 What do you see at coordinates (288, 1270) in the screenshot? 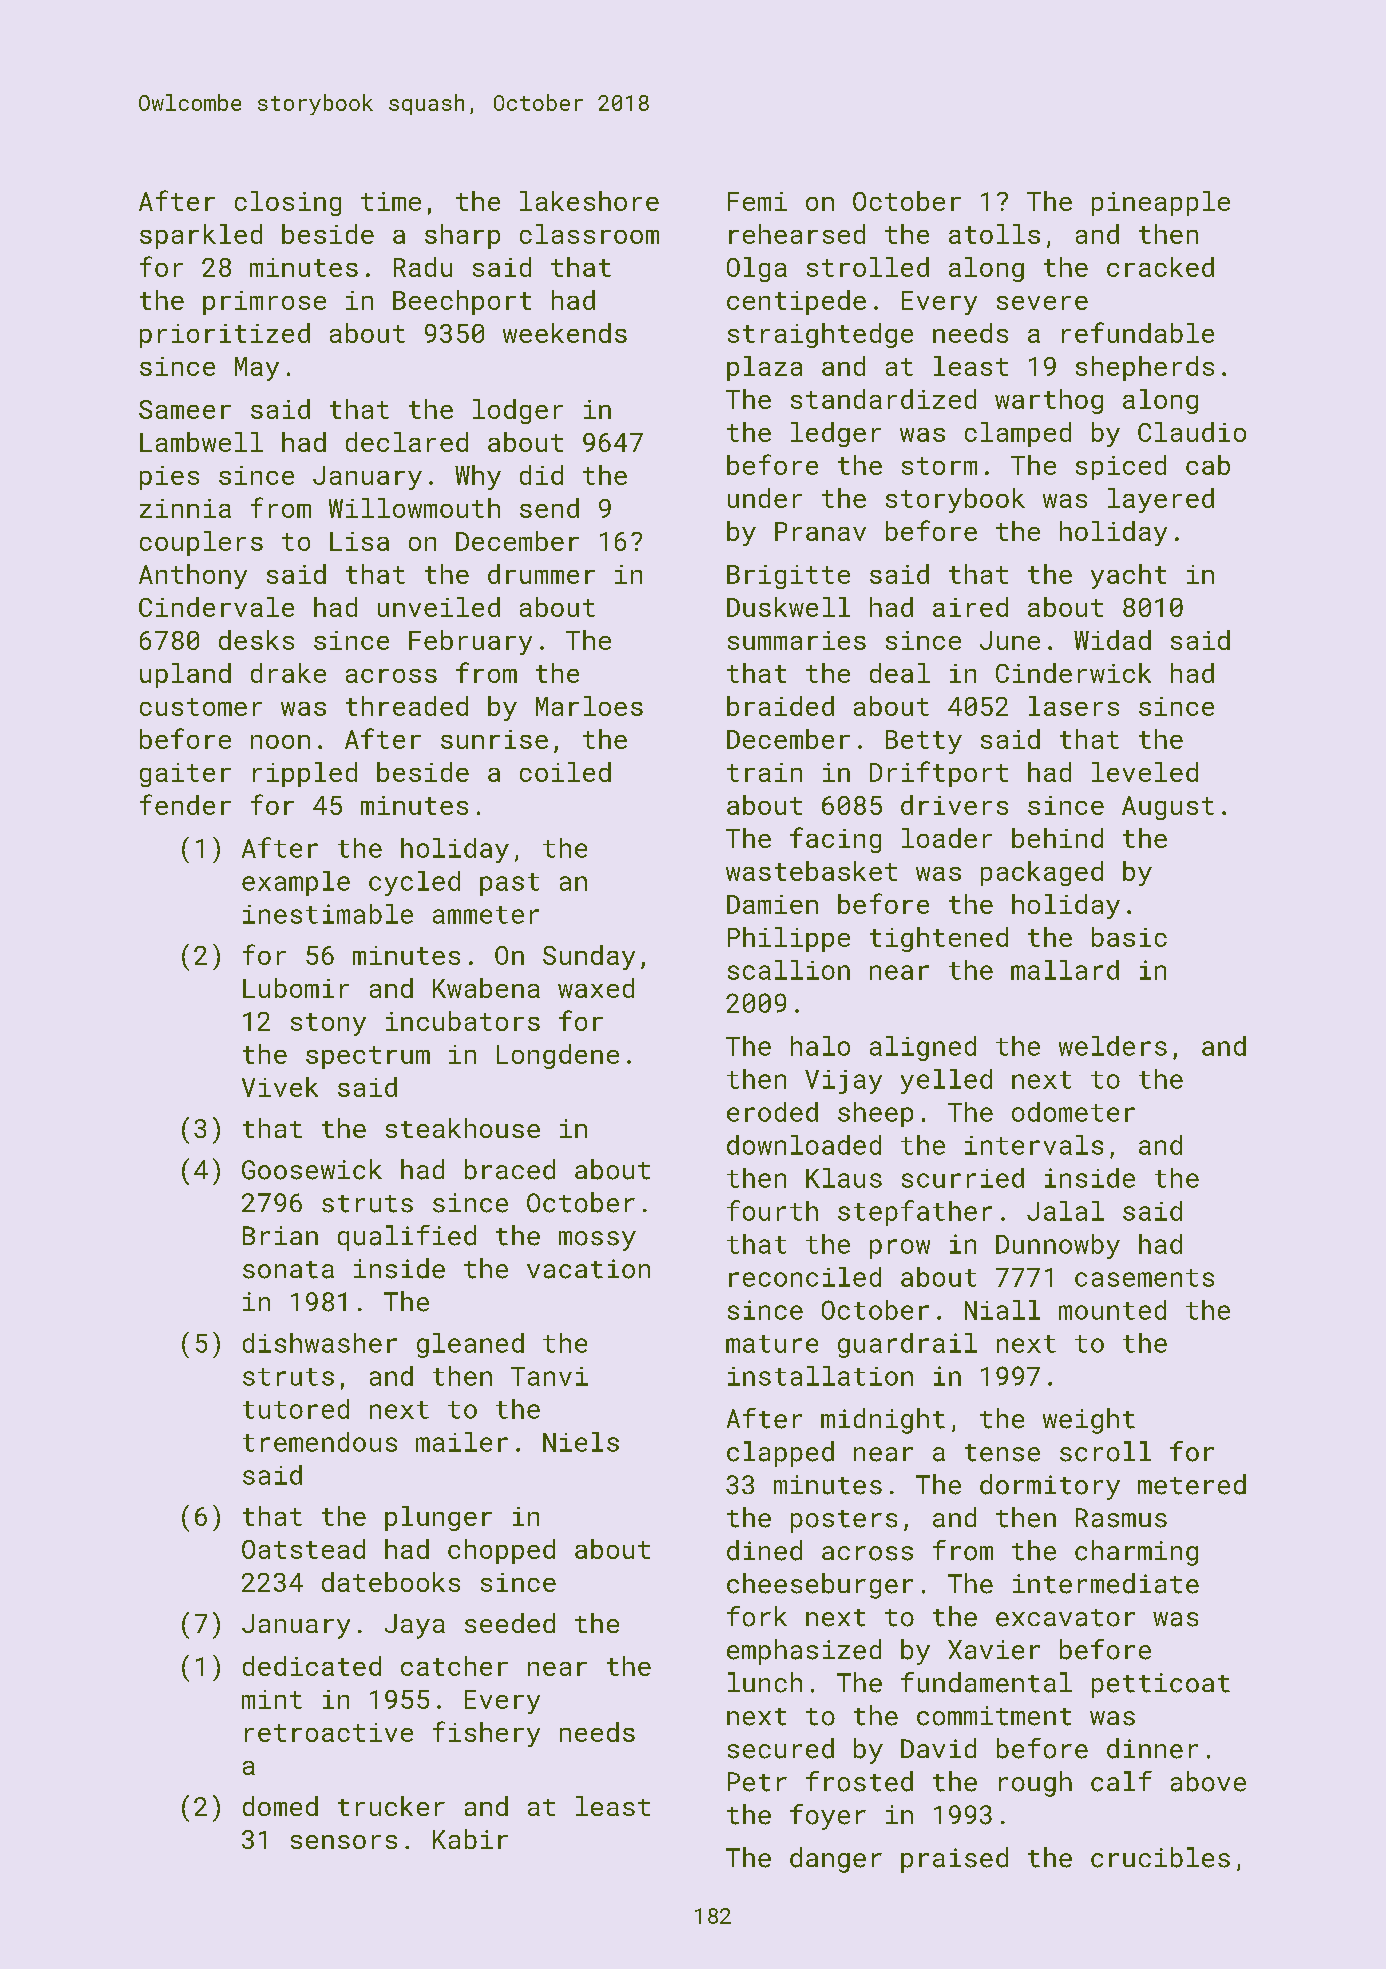
I see `sonata` at bounding box center [288, 1270].
